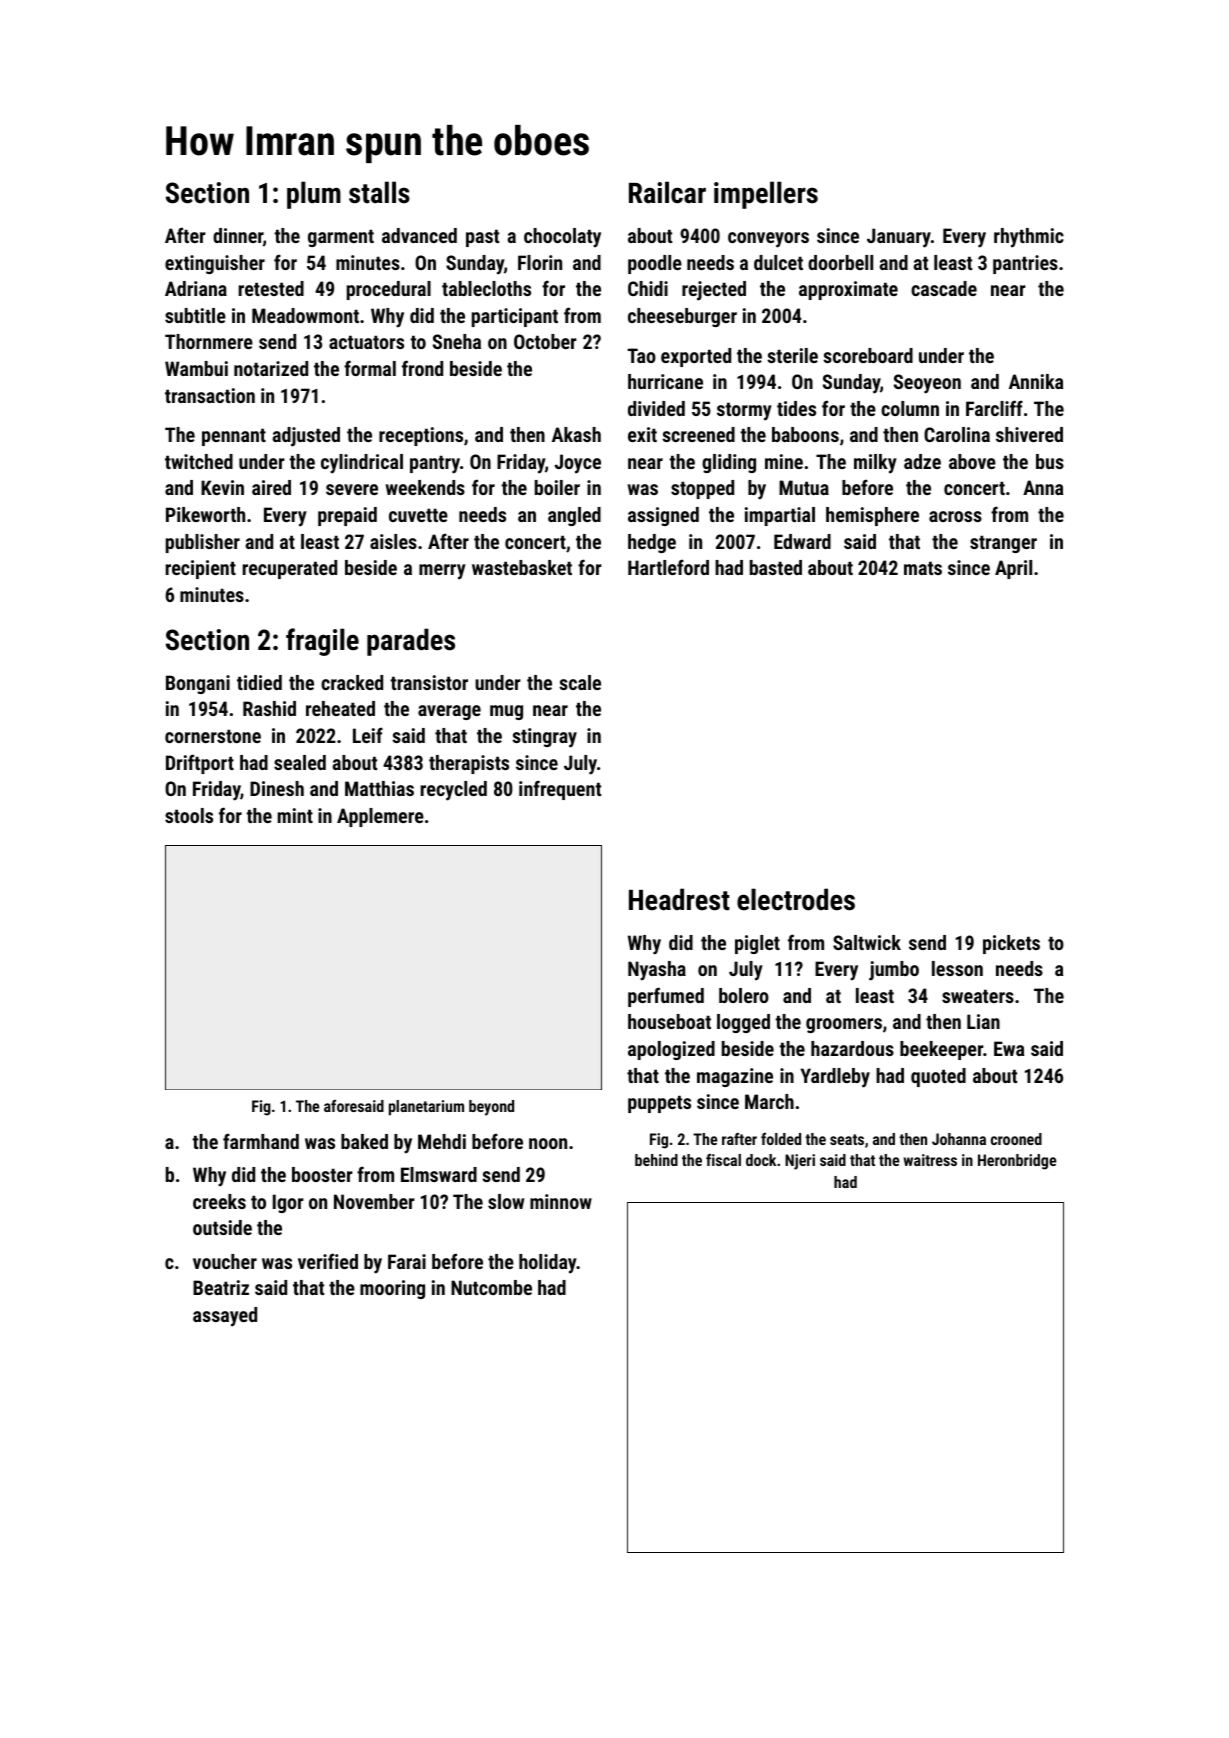 The height and width of the page is (1738, 1229). What do you see at coordinates (366, 342) in the page?
I see `actuators` at bounding box center [366, 342].
